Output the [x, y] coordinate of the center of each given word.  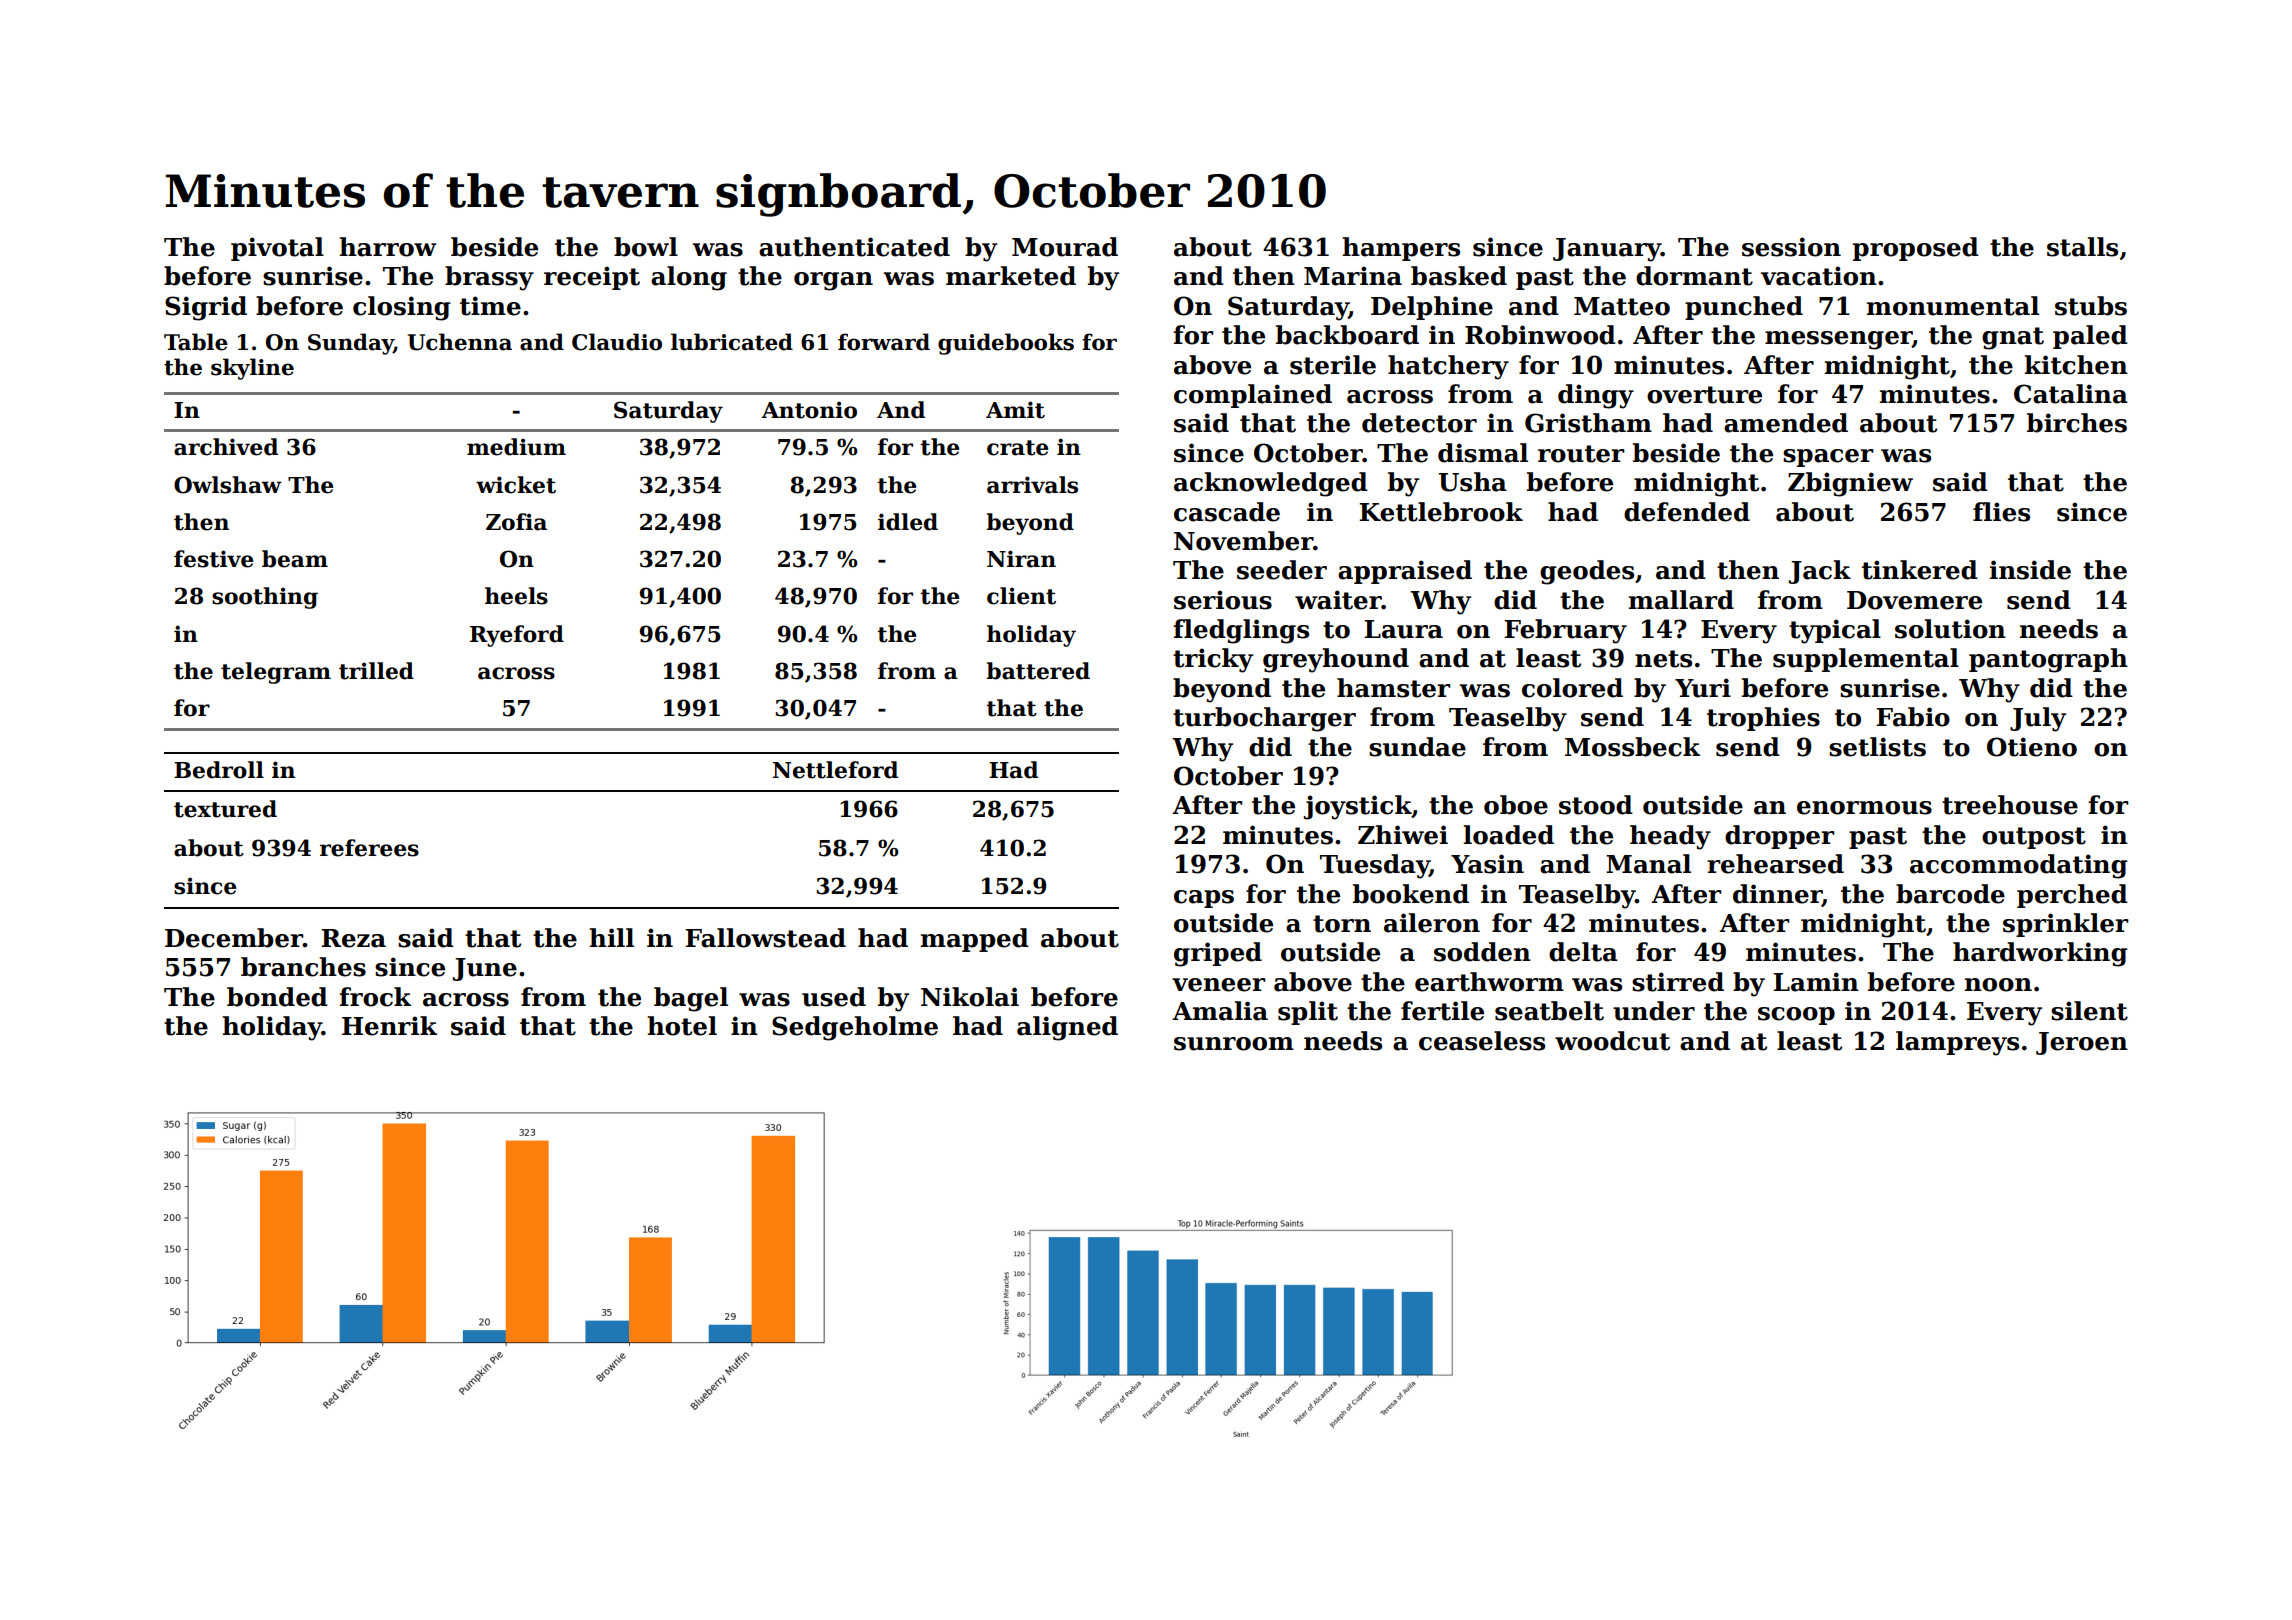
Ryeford [517, 636]
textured [225, 809]
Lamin [1816, 982]
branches [303, 967]
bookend [1411, 894]
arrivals [1032, 485]
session [1791, 247]
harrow [388, 247]
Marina [1353, 276]
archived [226, 447]
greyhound [1336, 660]
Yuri [1703, 688]
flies [2001, 512]
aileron [1432, 923]
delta [1583, 952]
